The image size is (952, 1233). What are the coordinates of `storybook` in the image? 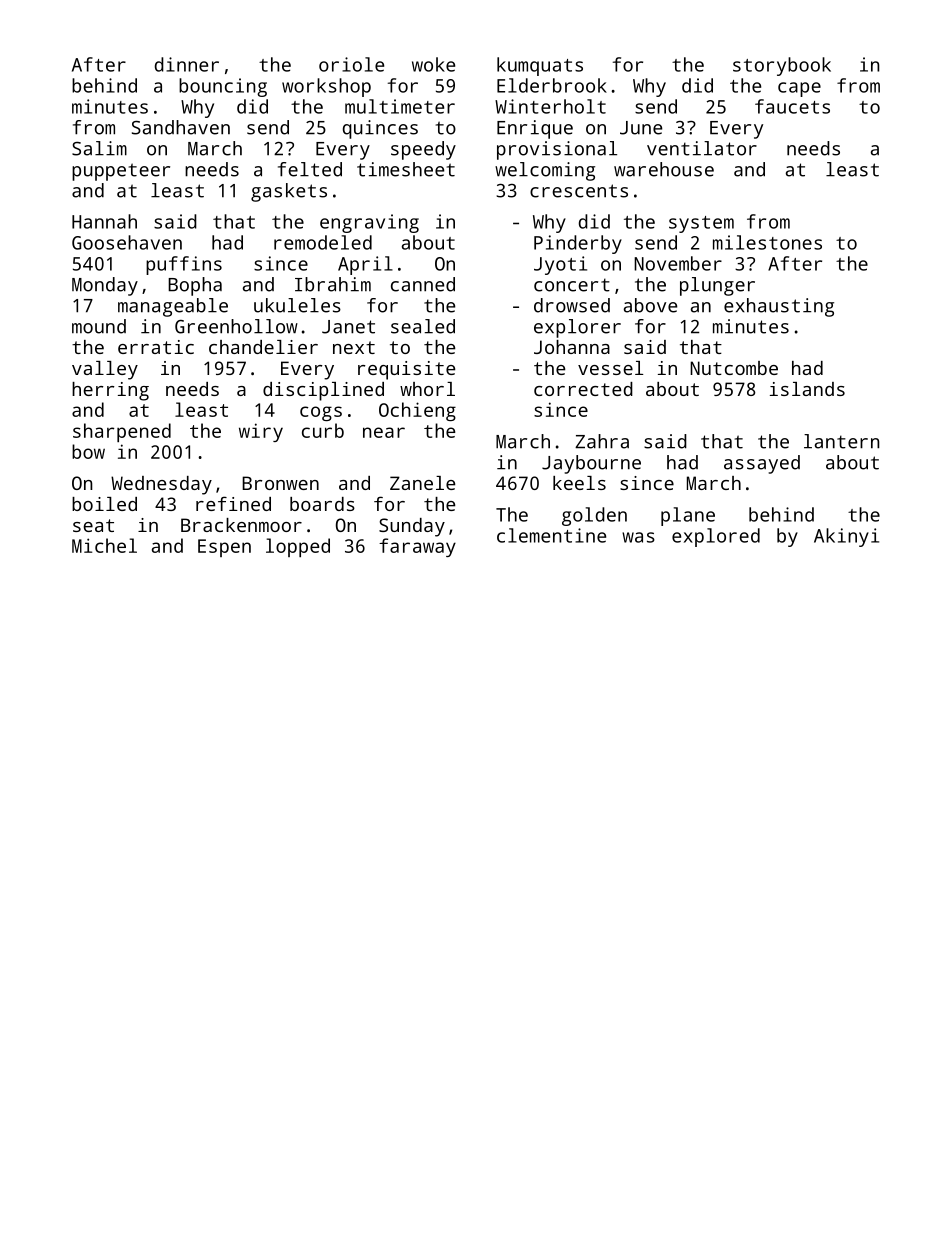 It's located at (782, 66).
